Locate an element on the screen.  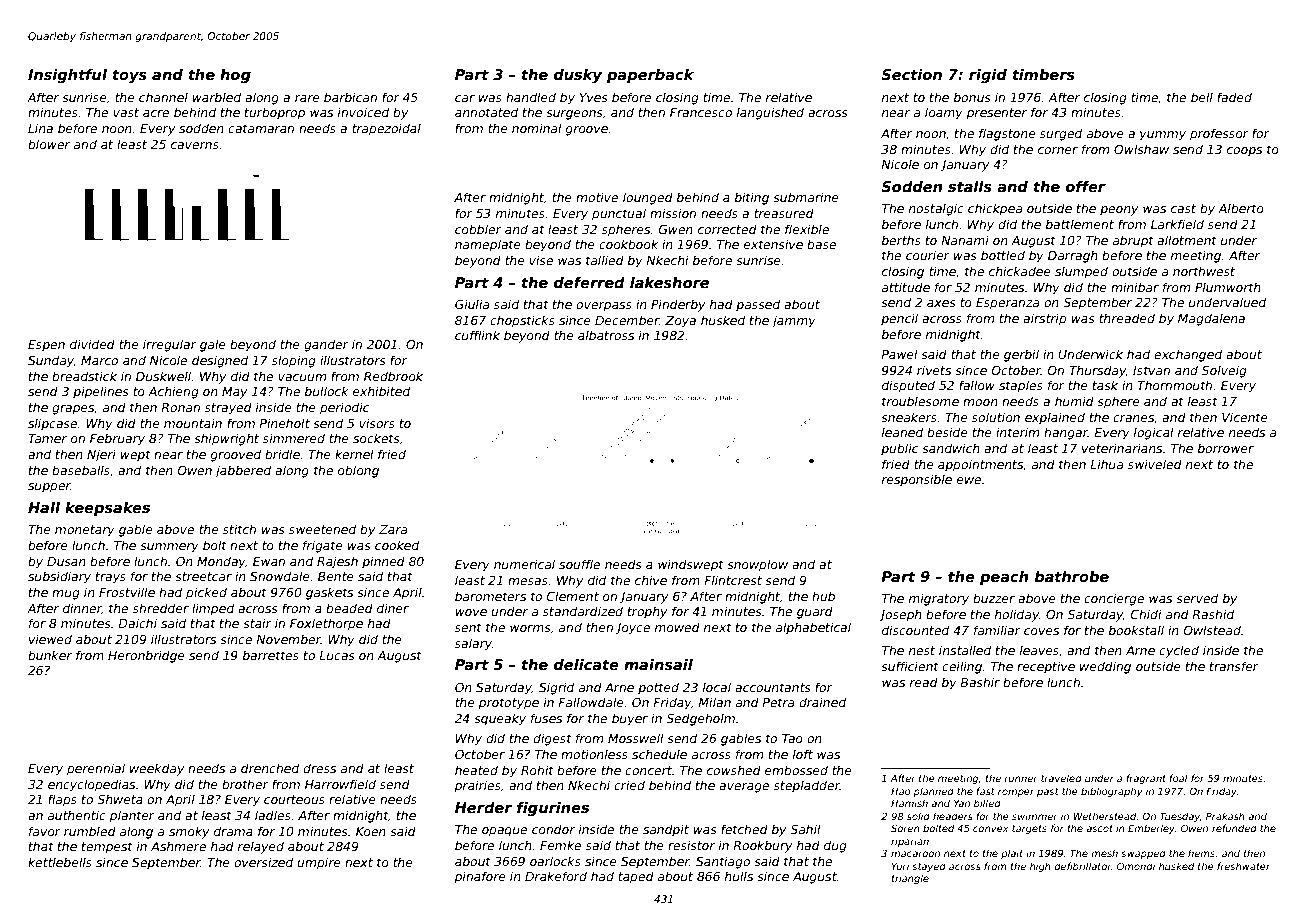
wove is located at coordinates (471, 612).
